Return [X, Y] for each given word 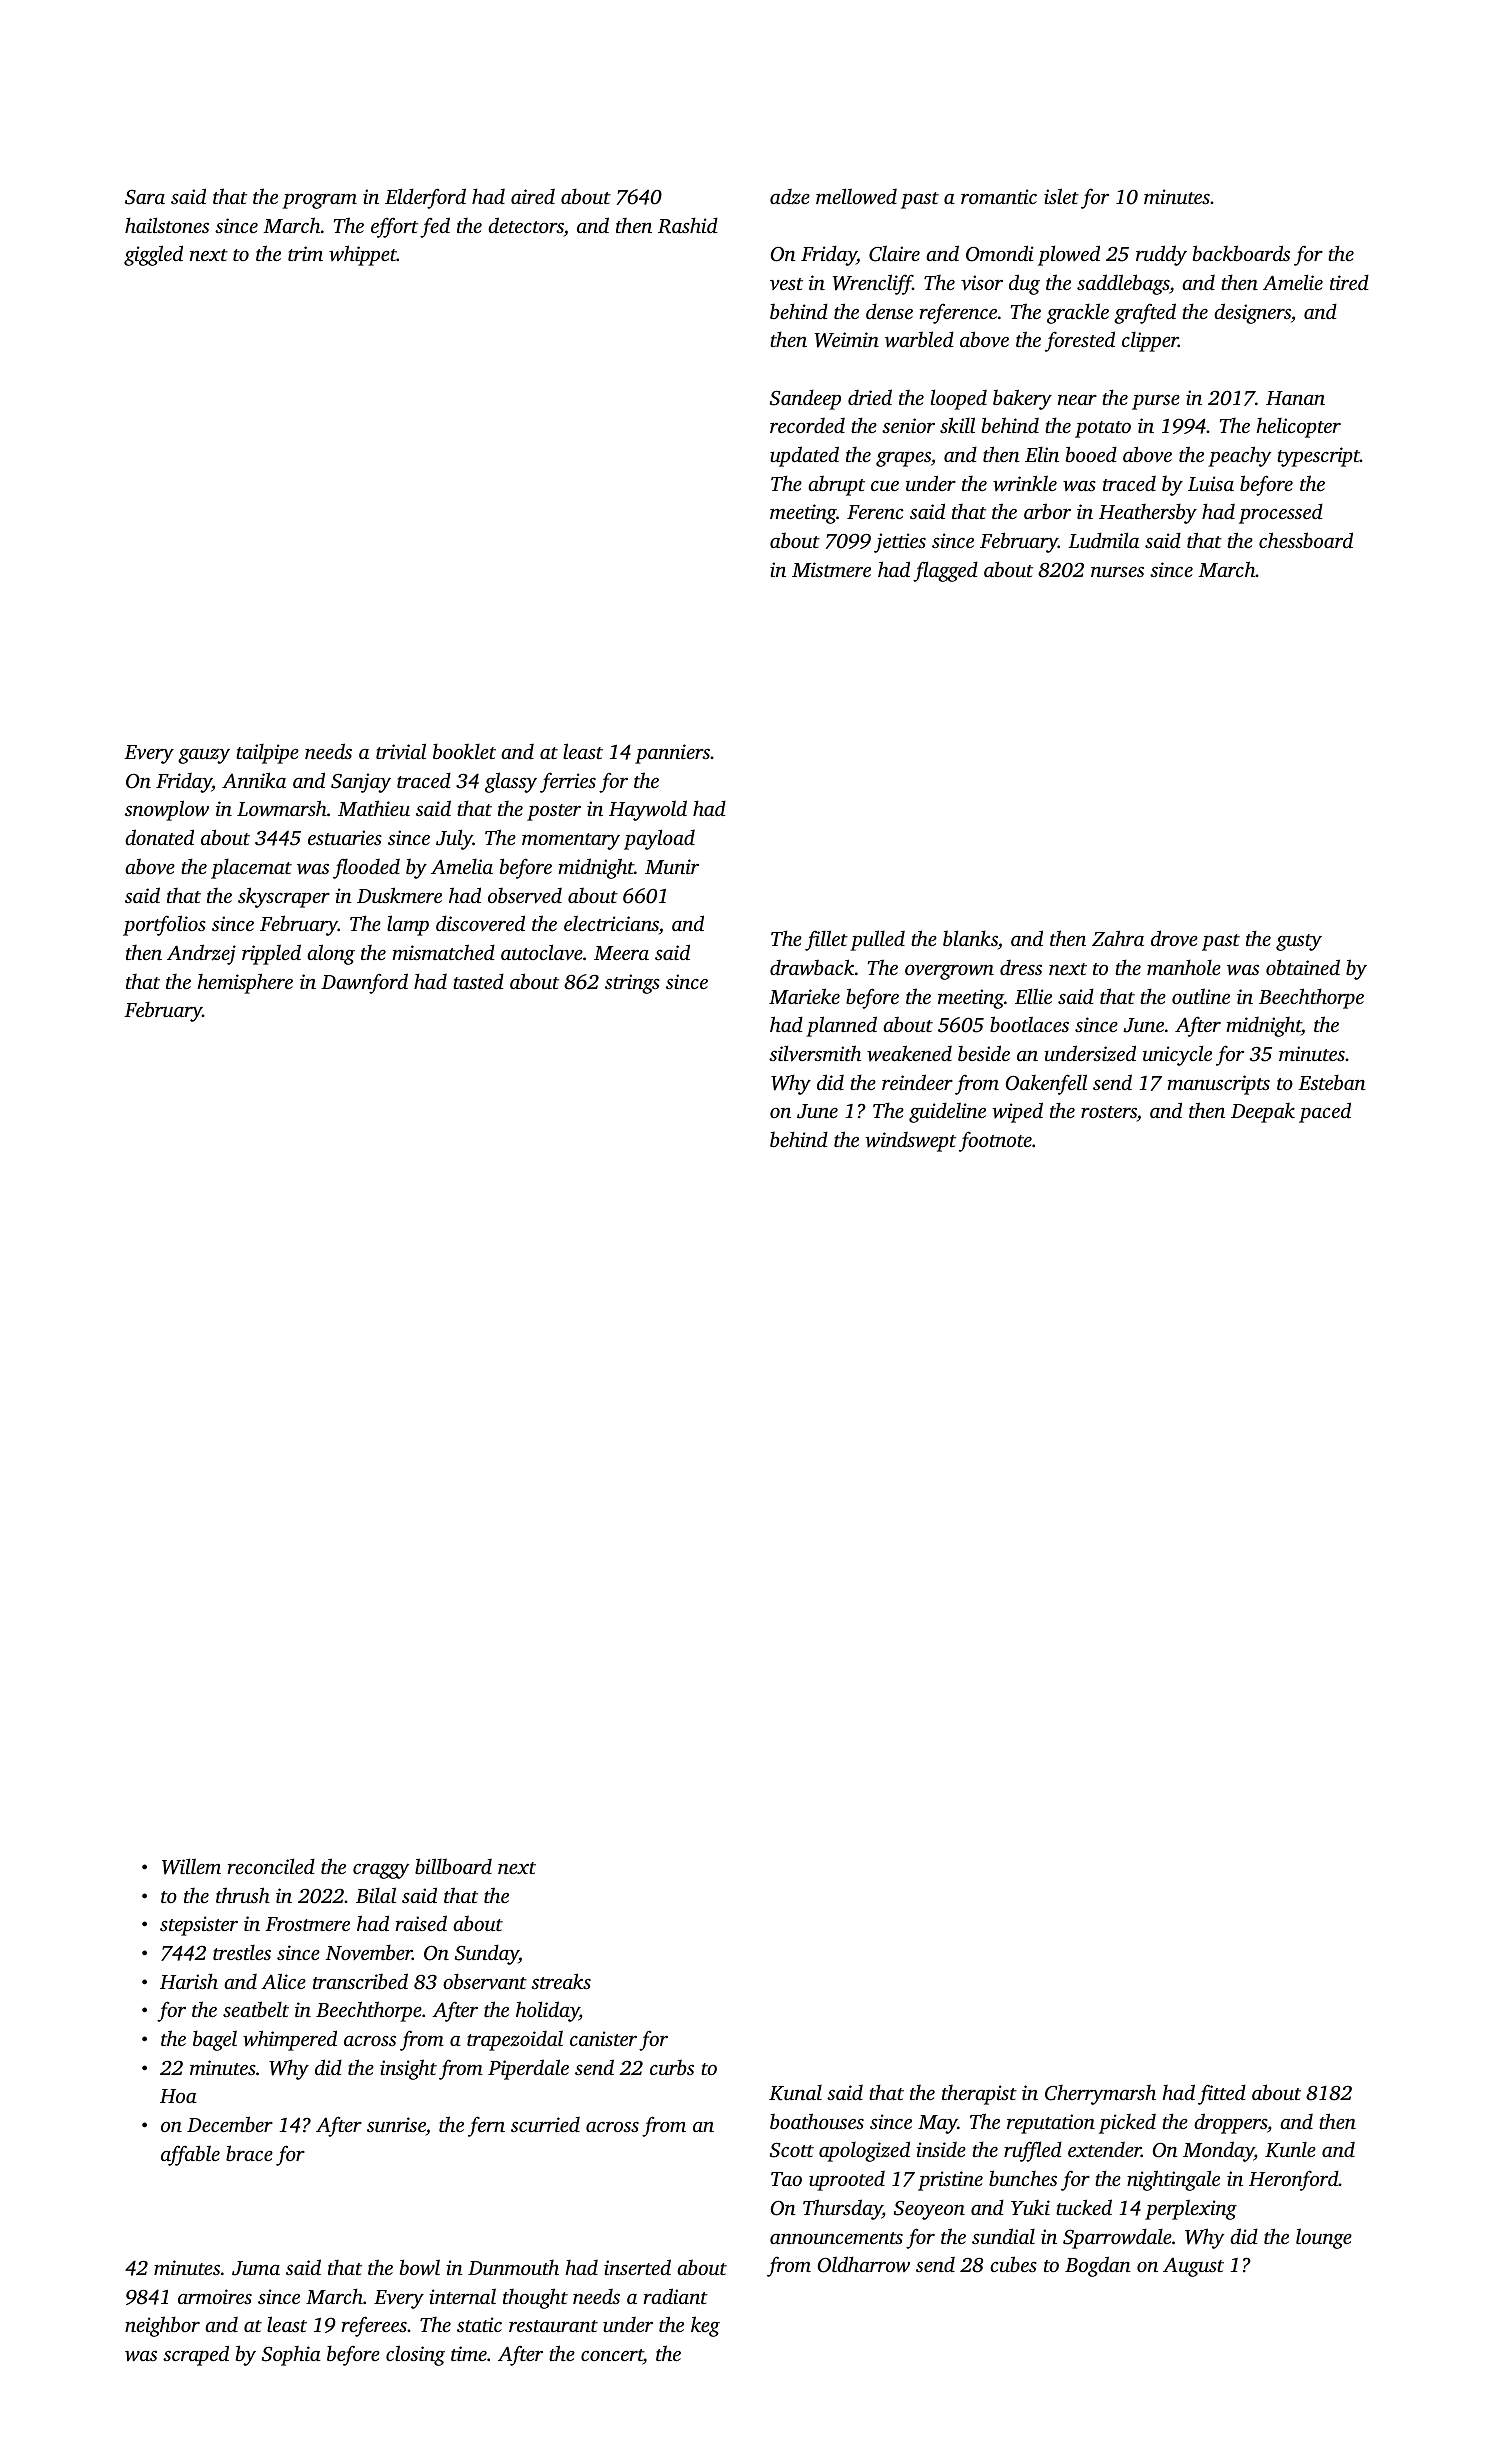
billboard [453, 1866]
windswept [910, 1142]
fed [435, 227]
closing [415, 2355]
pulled [877, 940]
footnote [995, 1141]
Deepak [1263, 1113]
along [331, 954]
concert [612, 2356]
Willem [191, 1866]
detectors [526, 225]
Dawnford [364, 983]
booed [1091, 454]
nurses [1117, 571]
